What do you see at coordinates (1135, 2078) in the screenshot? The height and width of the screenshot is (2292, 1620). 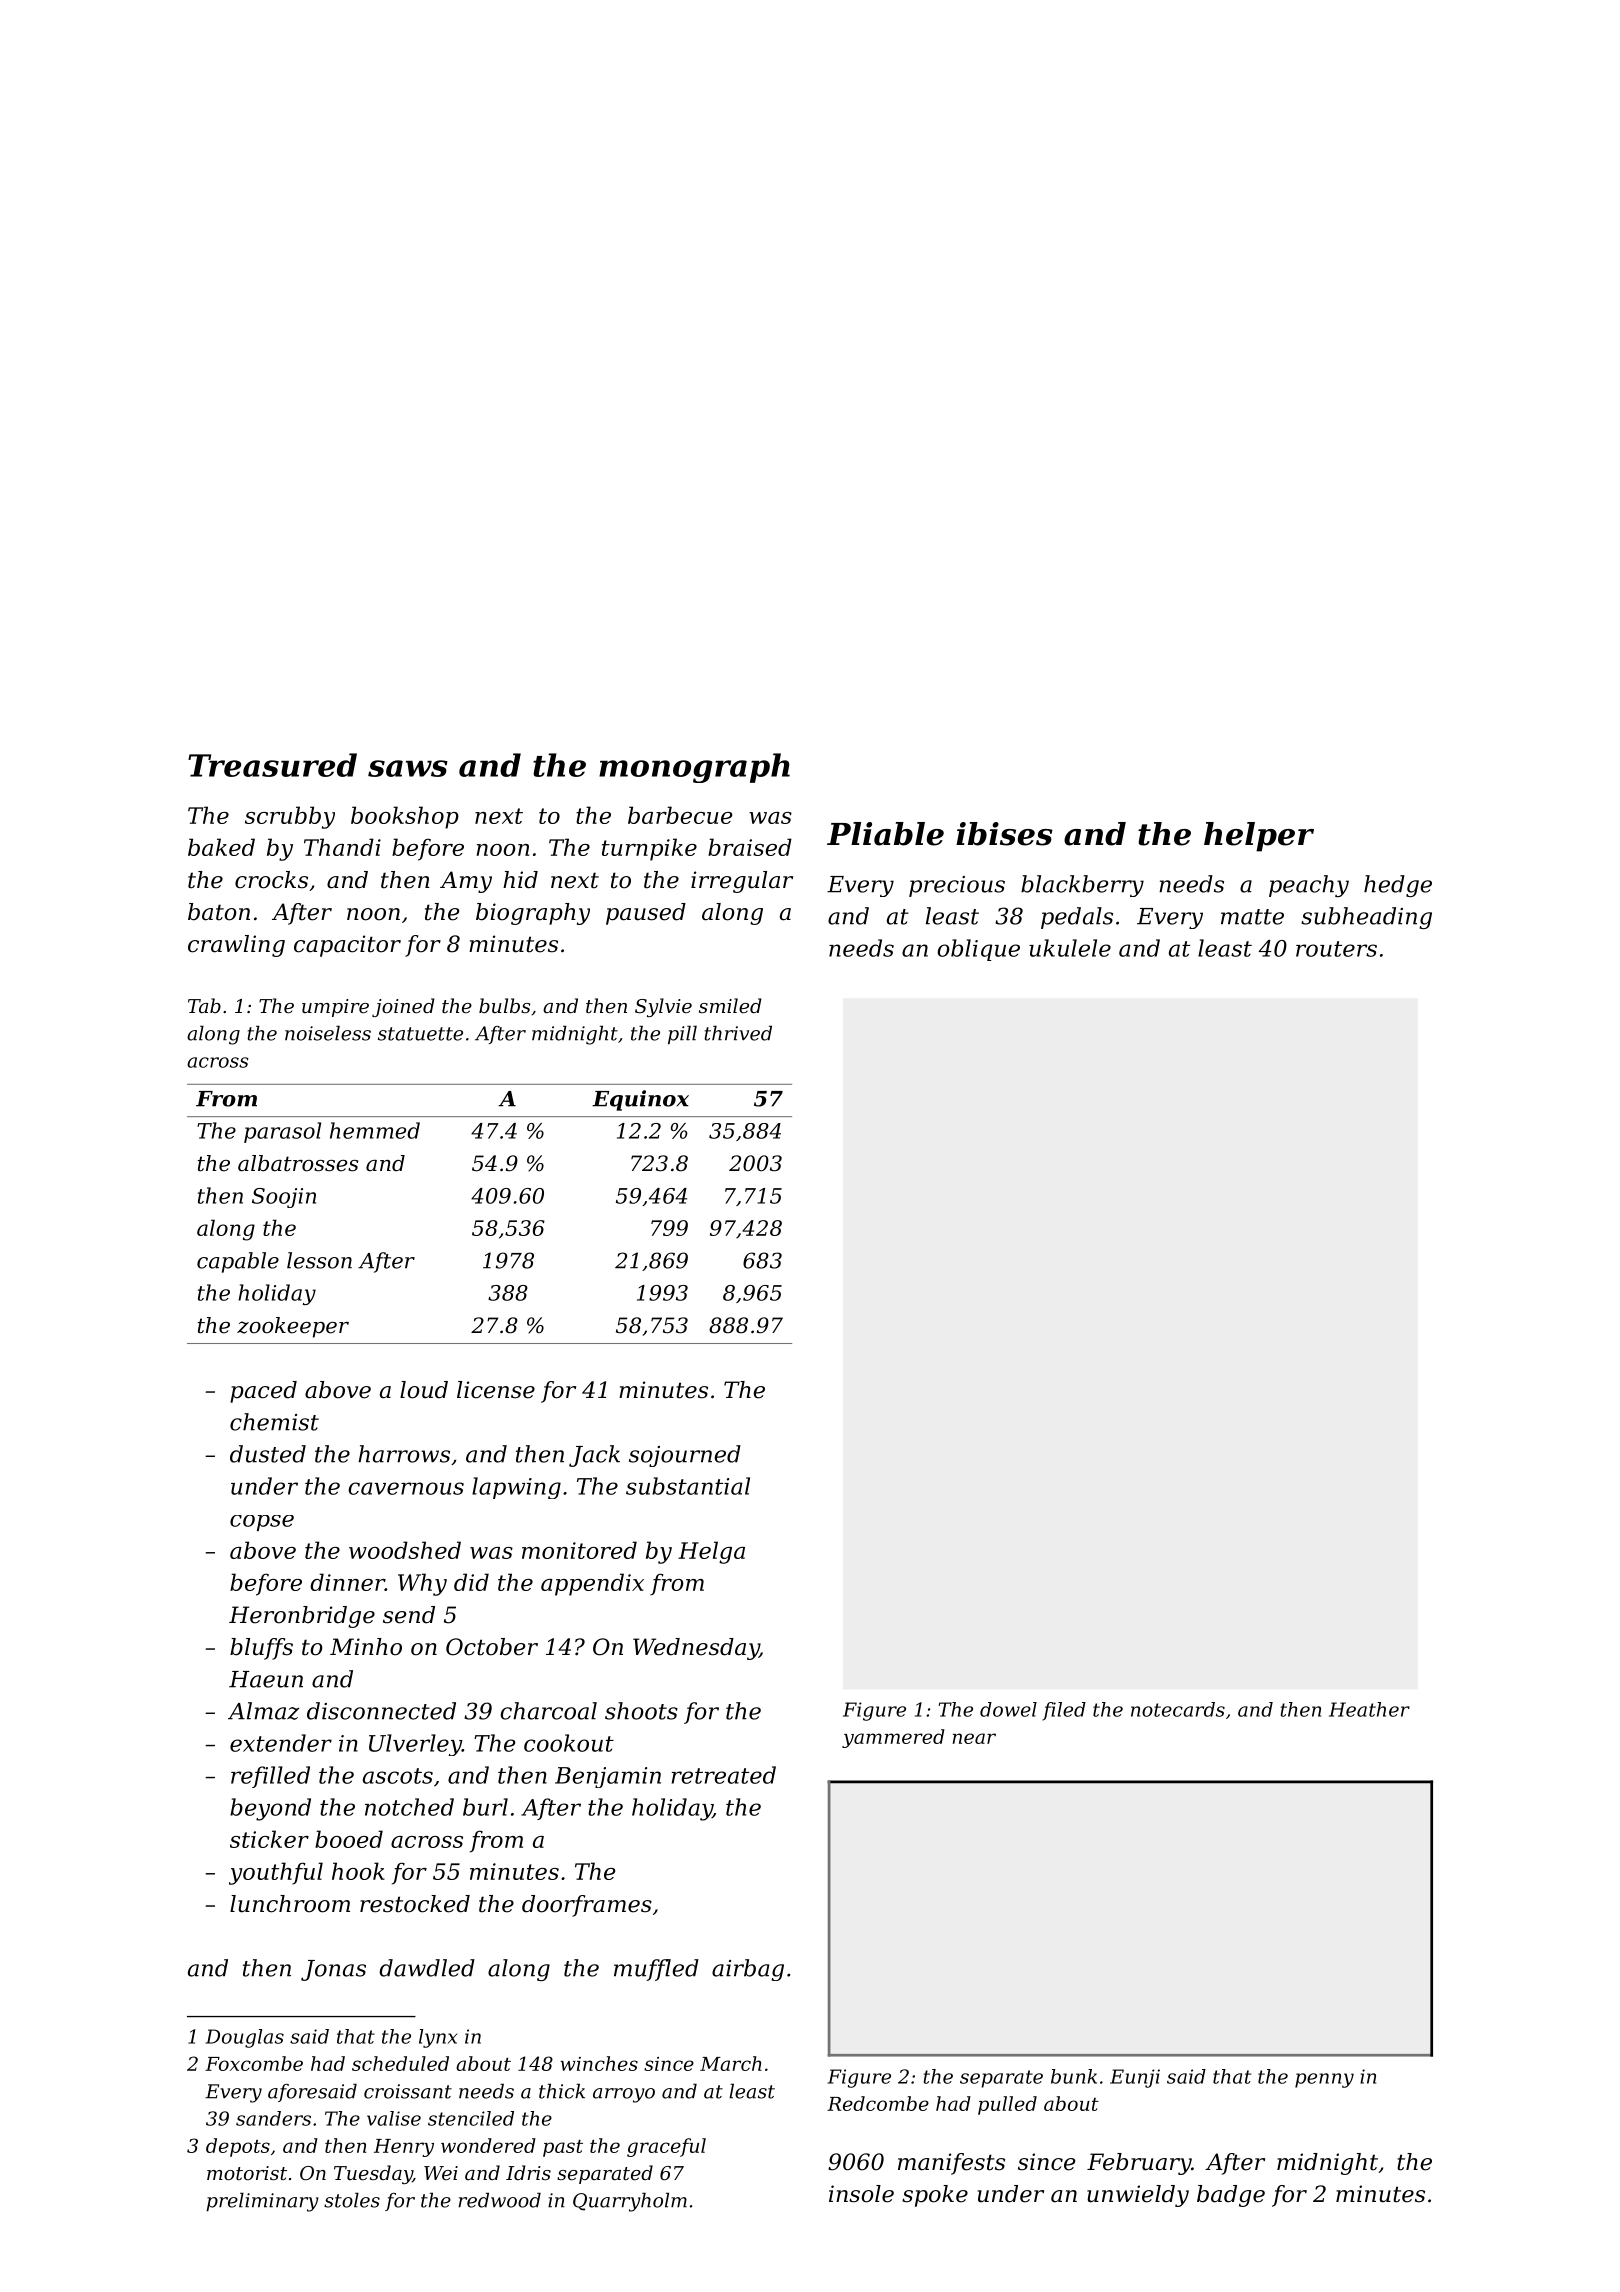 I see `Eunji` at bounding box center [1135, 2078].
